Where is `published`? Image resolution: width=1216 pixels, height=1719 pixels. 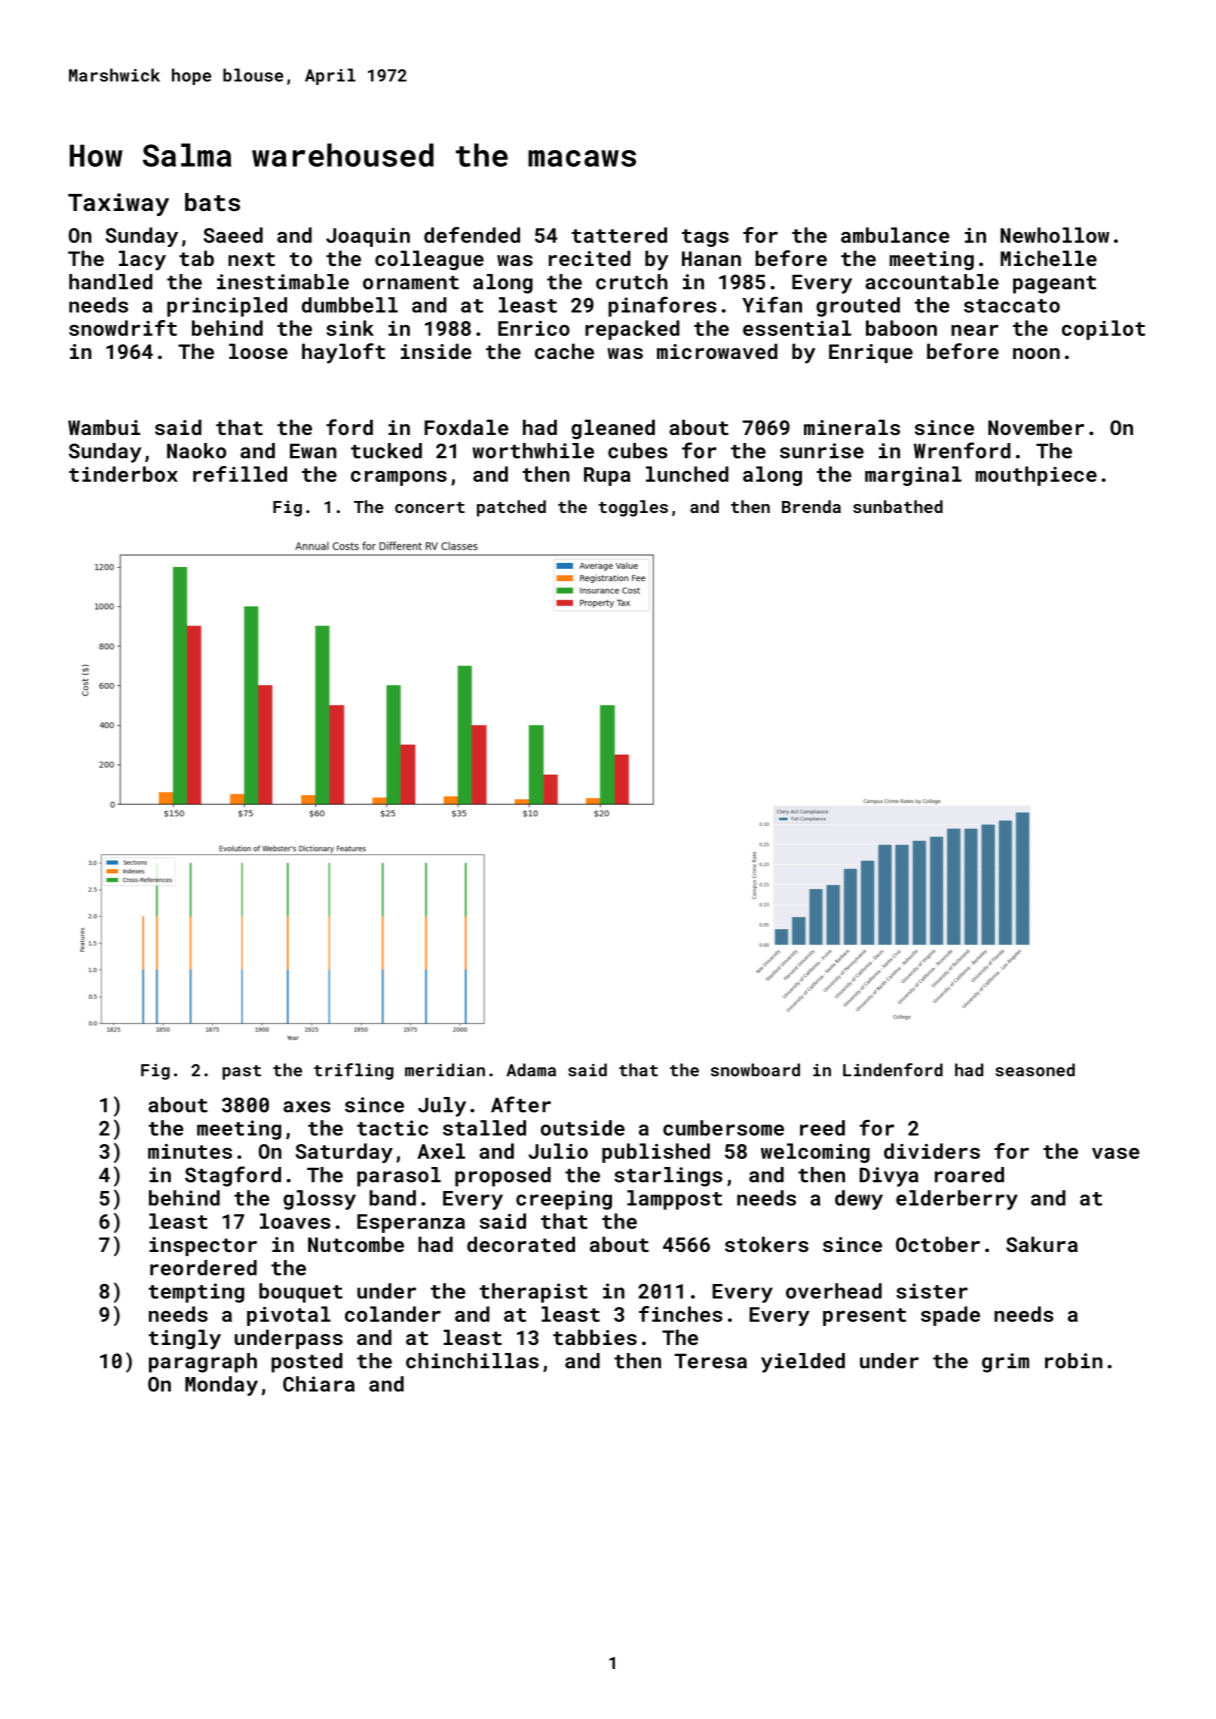
published is located at coordinates (656, 1153).
